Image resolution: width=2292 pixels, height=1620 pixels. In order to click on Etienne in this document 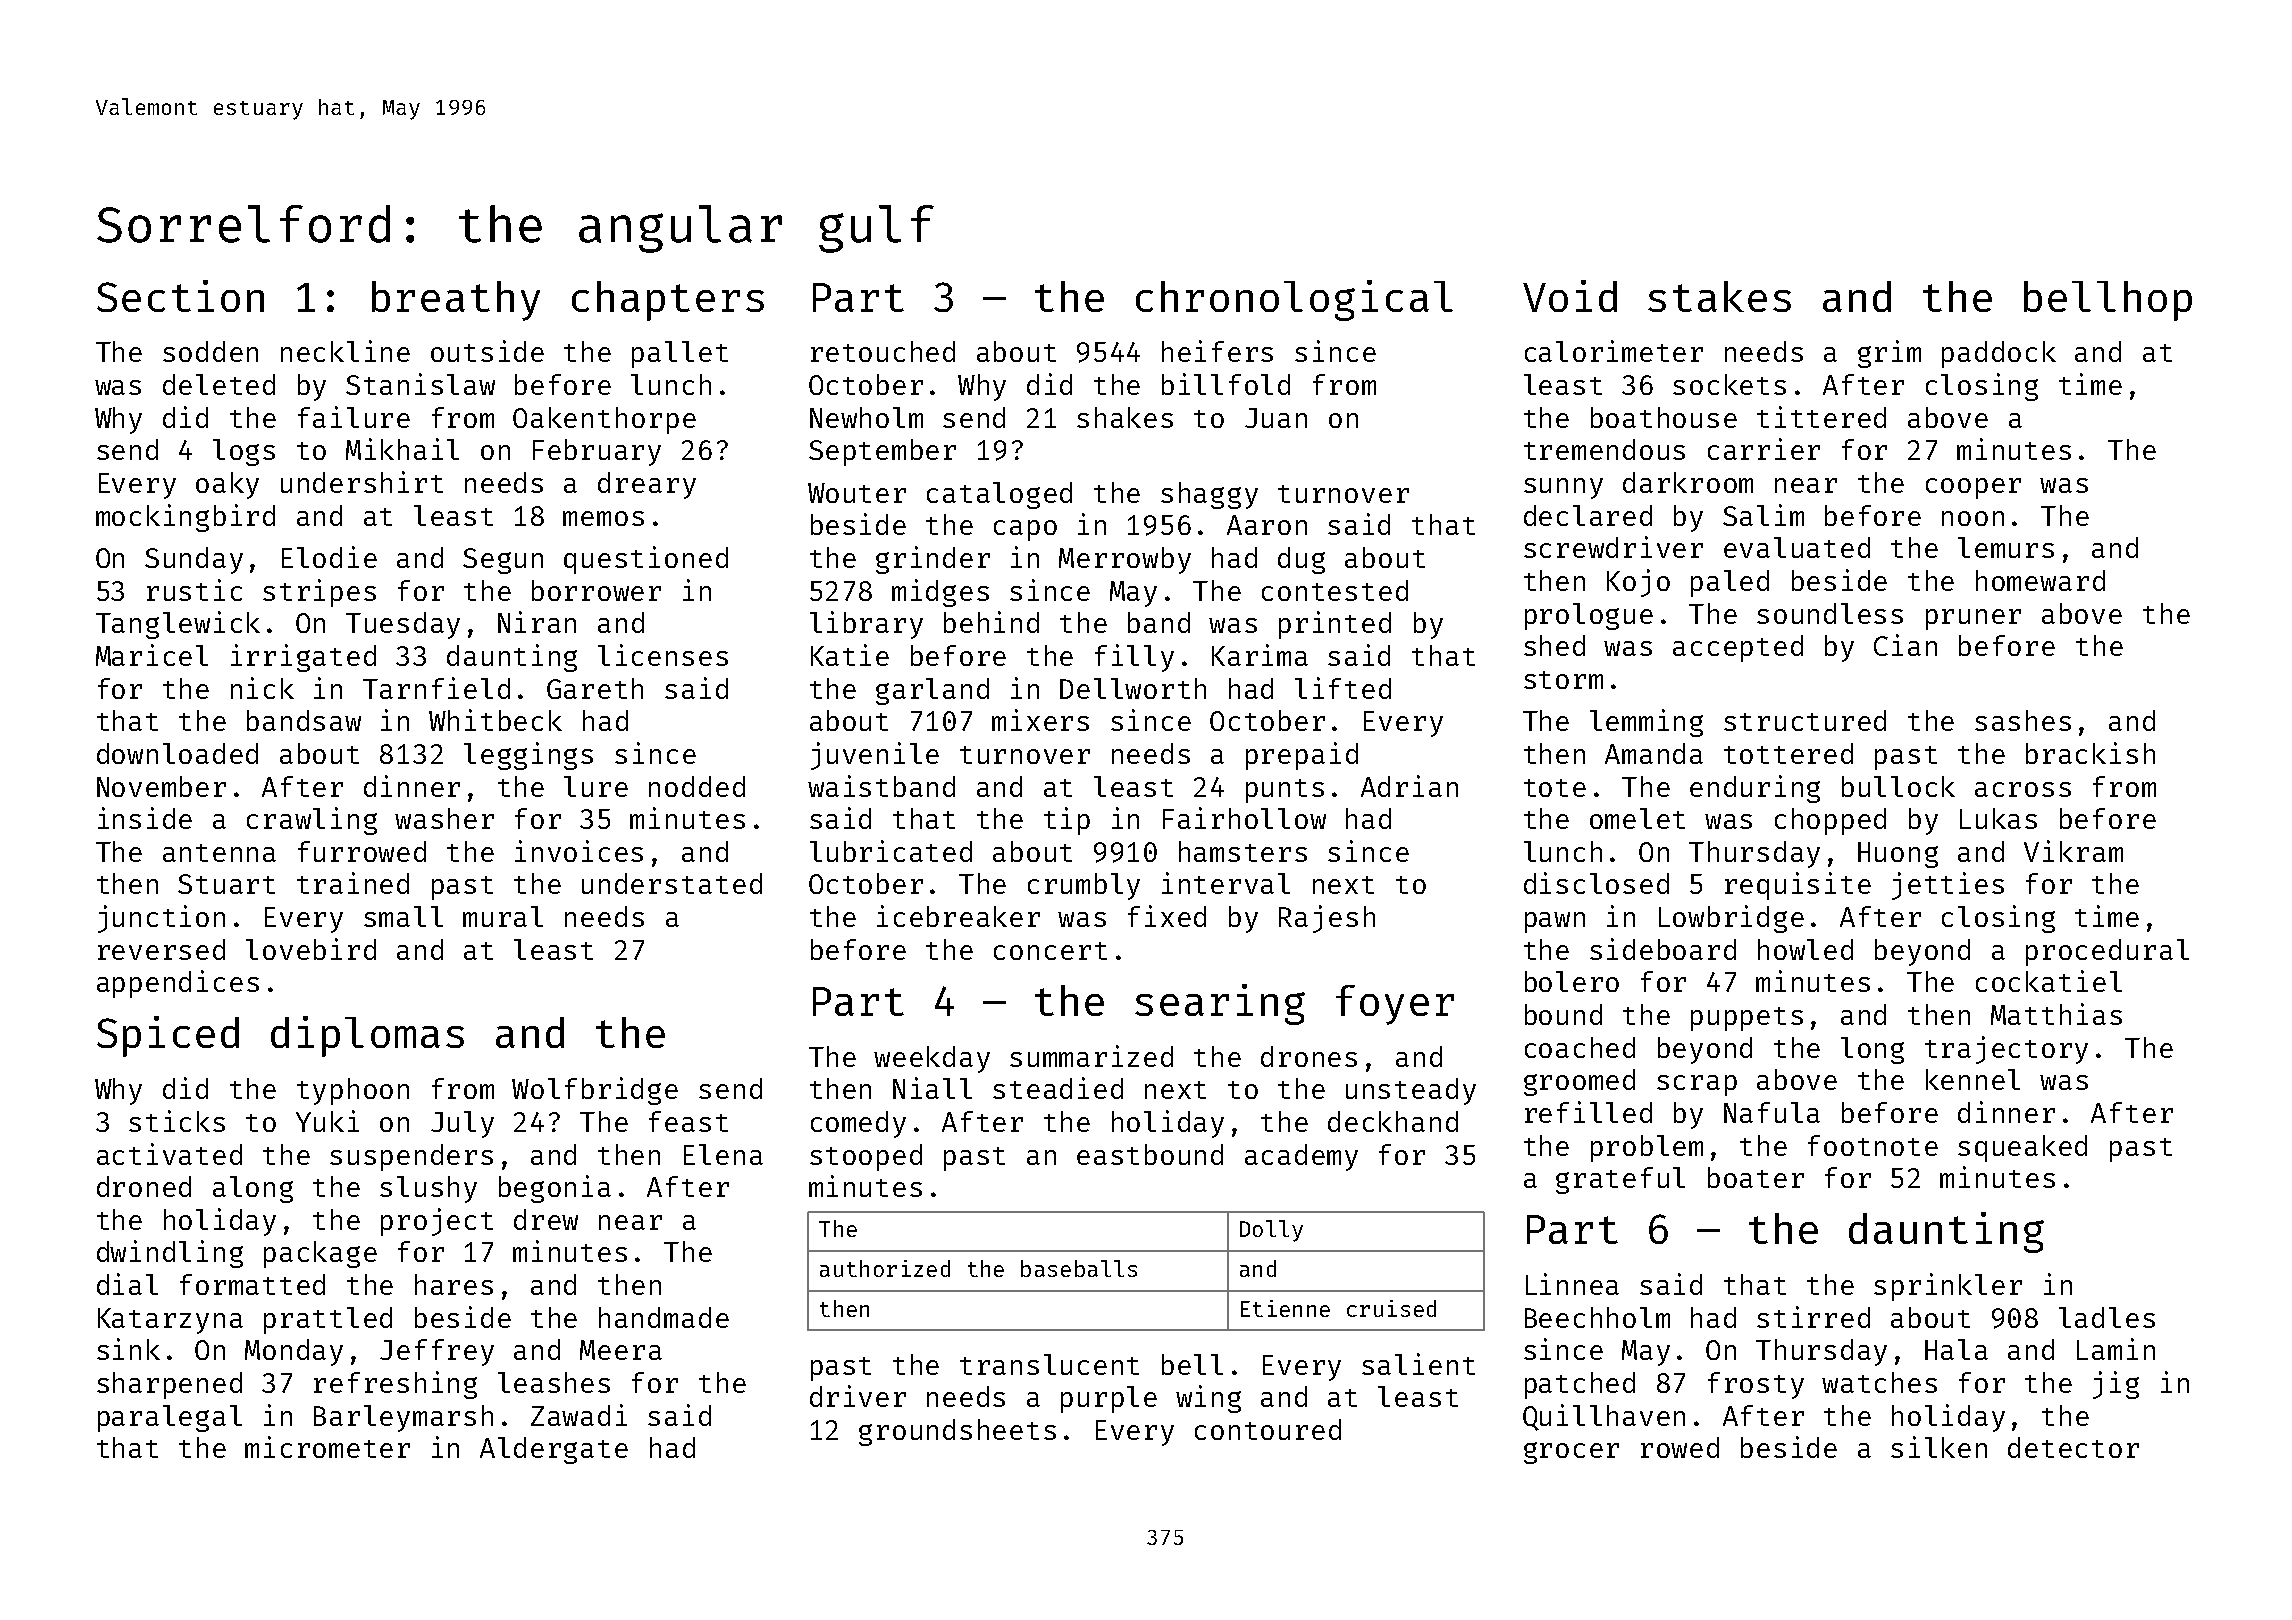, I will do `click(1285, 1308)`.
